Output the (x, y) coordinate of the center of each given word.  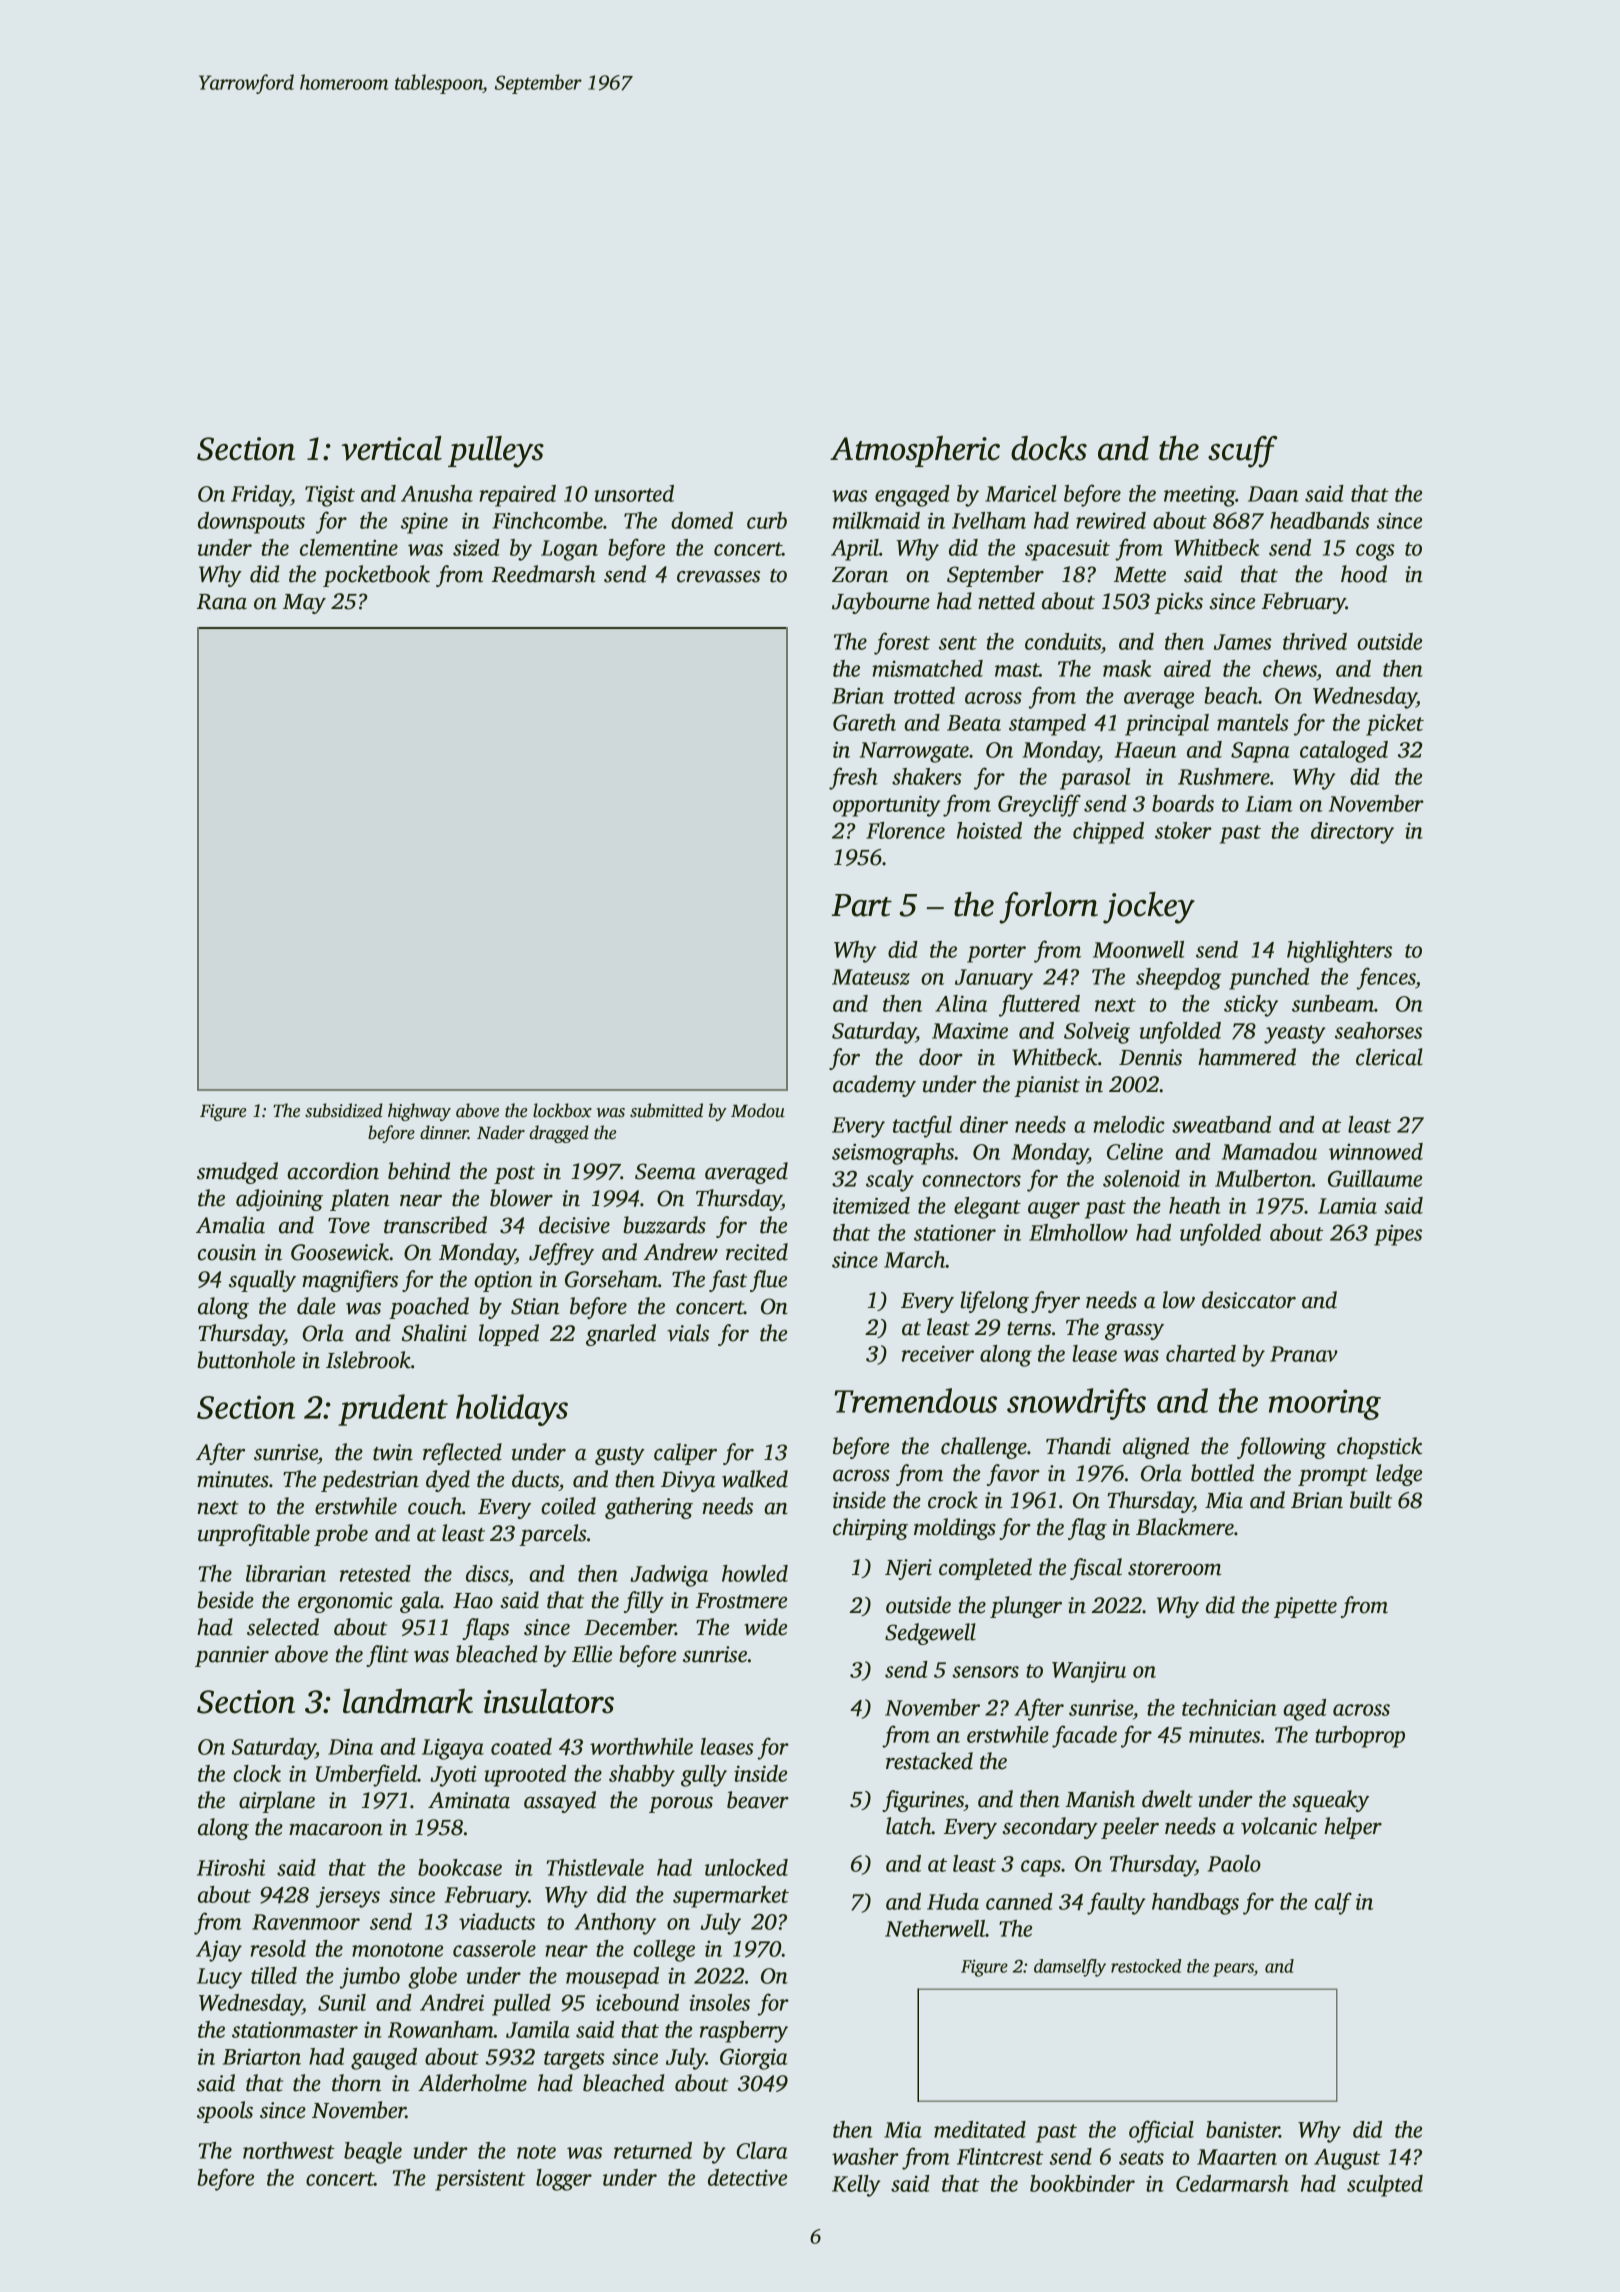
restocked (1146, 1966)
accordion (333, 1171)
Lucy (219, 1978)
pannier (232, 1656)
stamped (1047, 725)
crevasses (718, 577)
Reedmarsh (543, 574)
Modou (758, 1110)
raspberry (744, 2032)
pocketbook (376, 576)
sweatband (1221, 1124)
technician (1229, 1707)
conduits (1063, 641)
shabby (642, 1776)
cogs (1375, 552)
